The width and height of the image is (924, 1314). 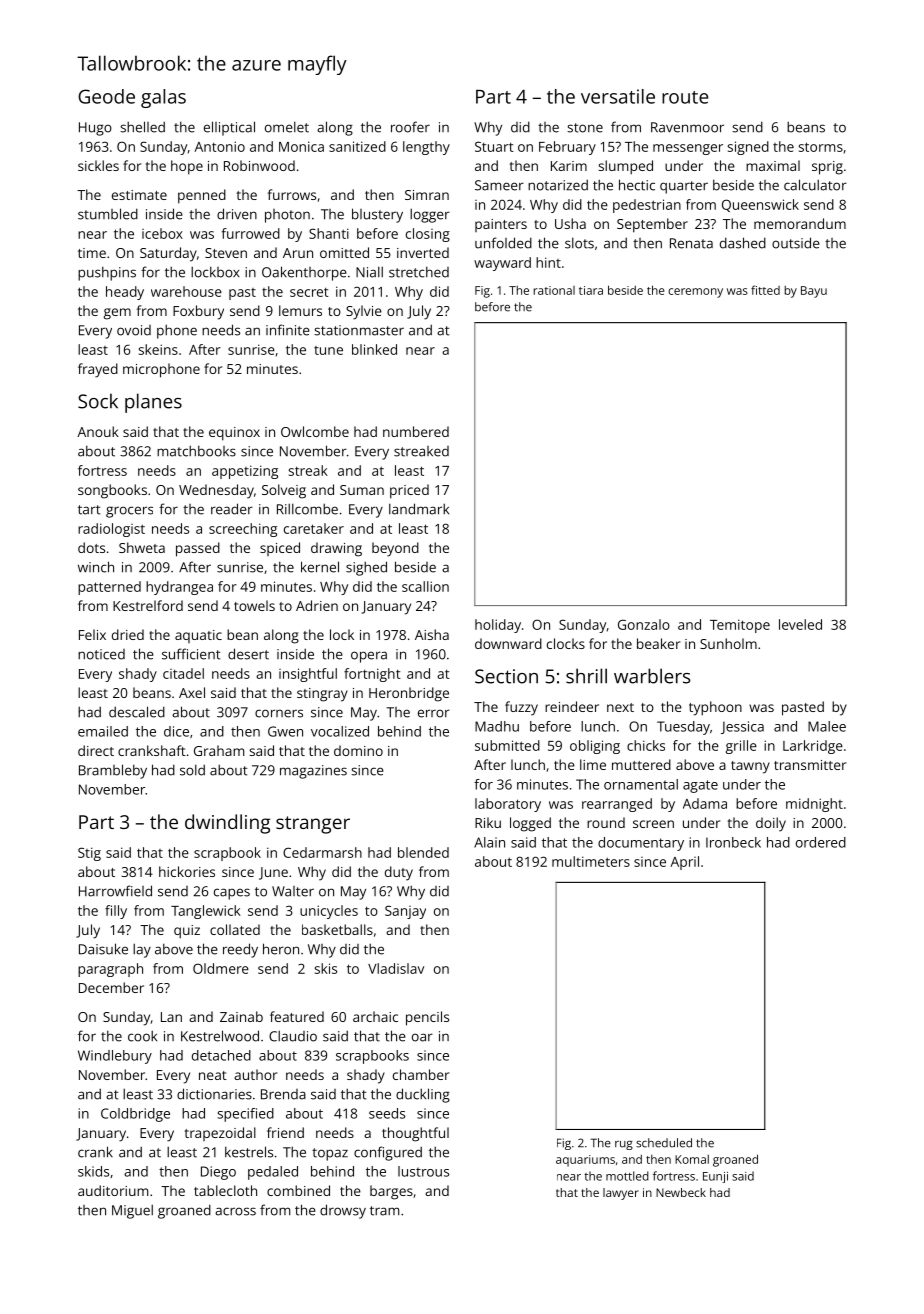 What do you see at coordinates (814, 292) in the image?
I see `Bayu` at bounding box center [814, 292].
